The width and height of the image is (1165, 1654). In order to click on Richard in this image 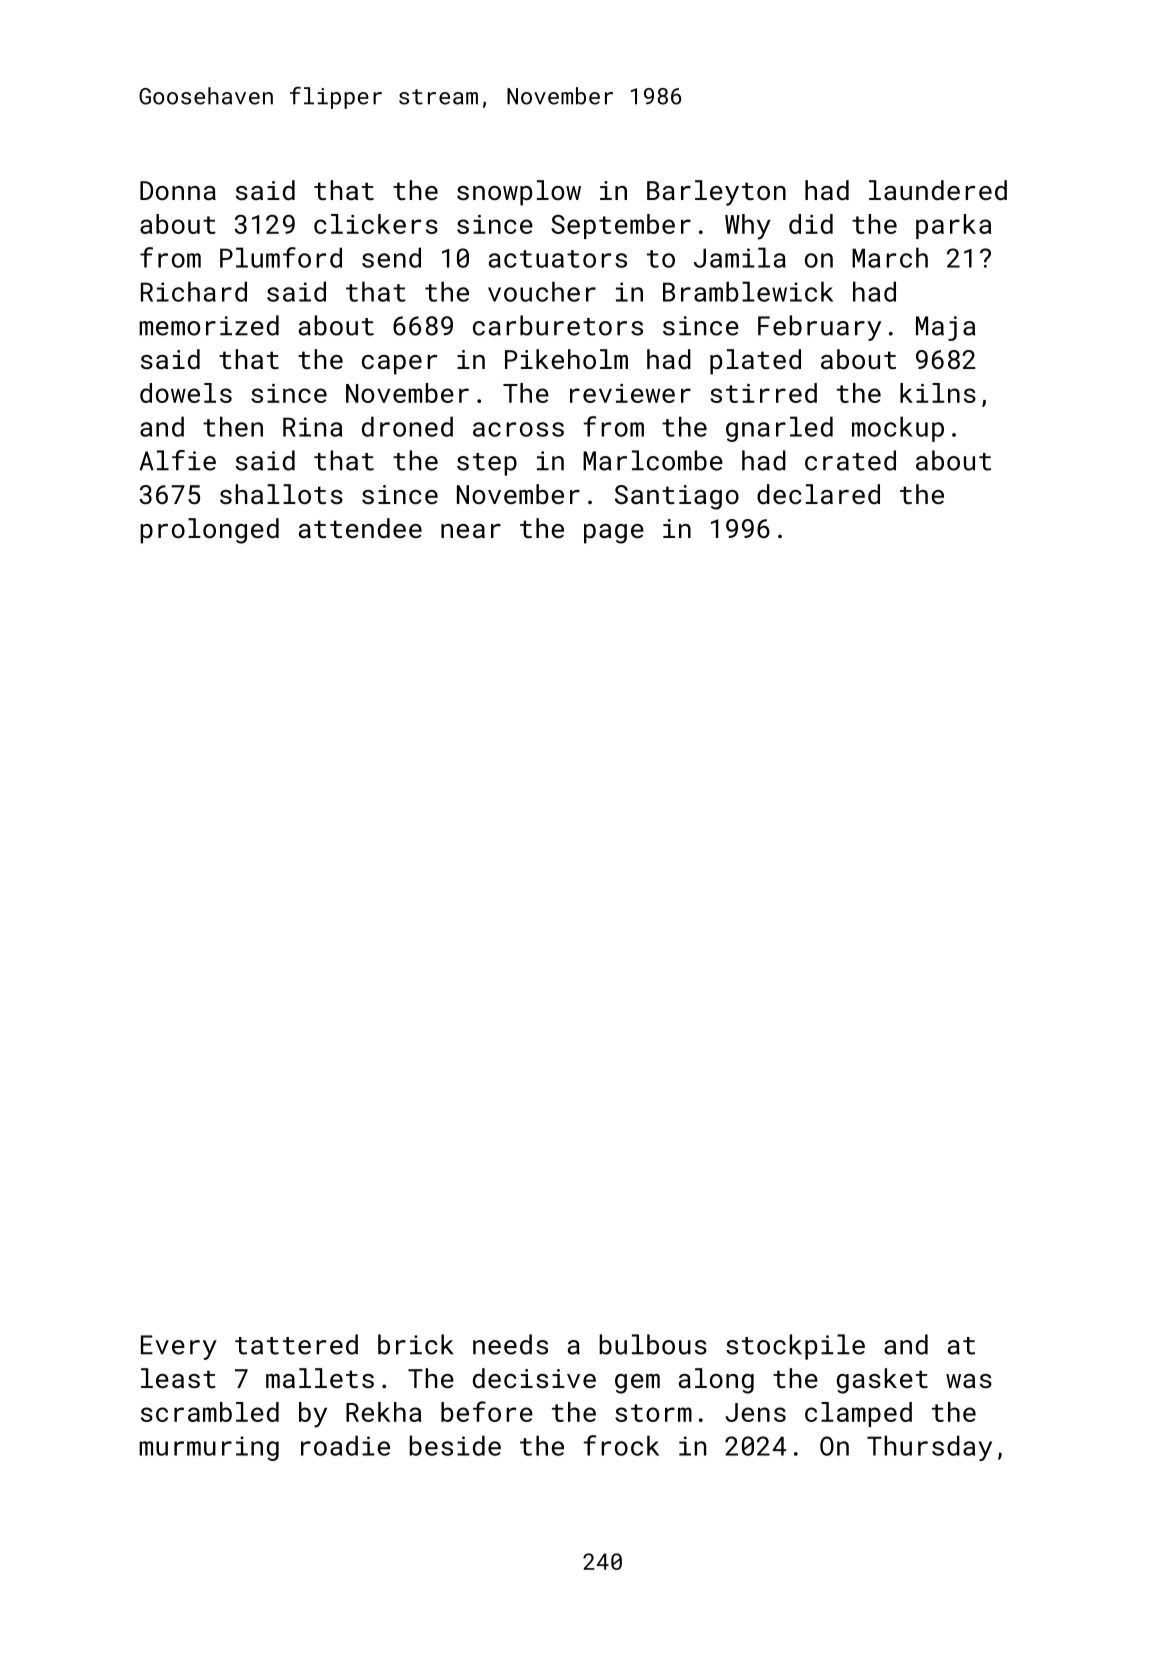, I will do `click(194, 291)`.
